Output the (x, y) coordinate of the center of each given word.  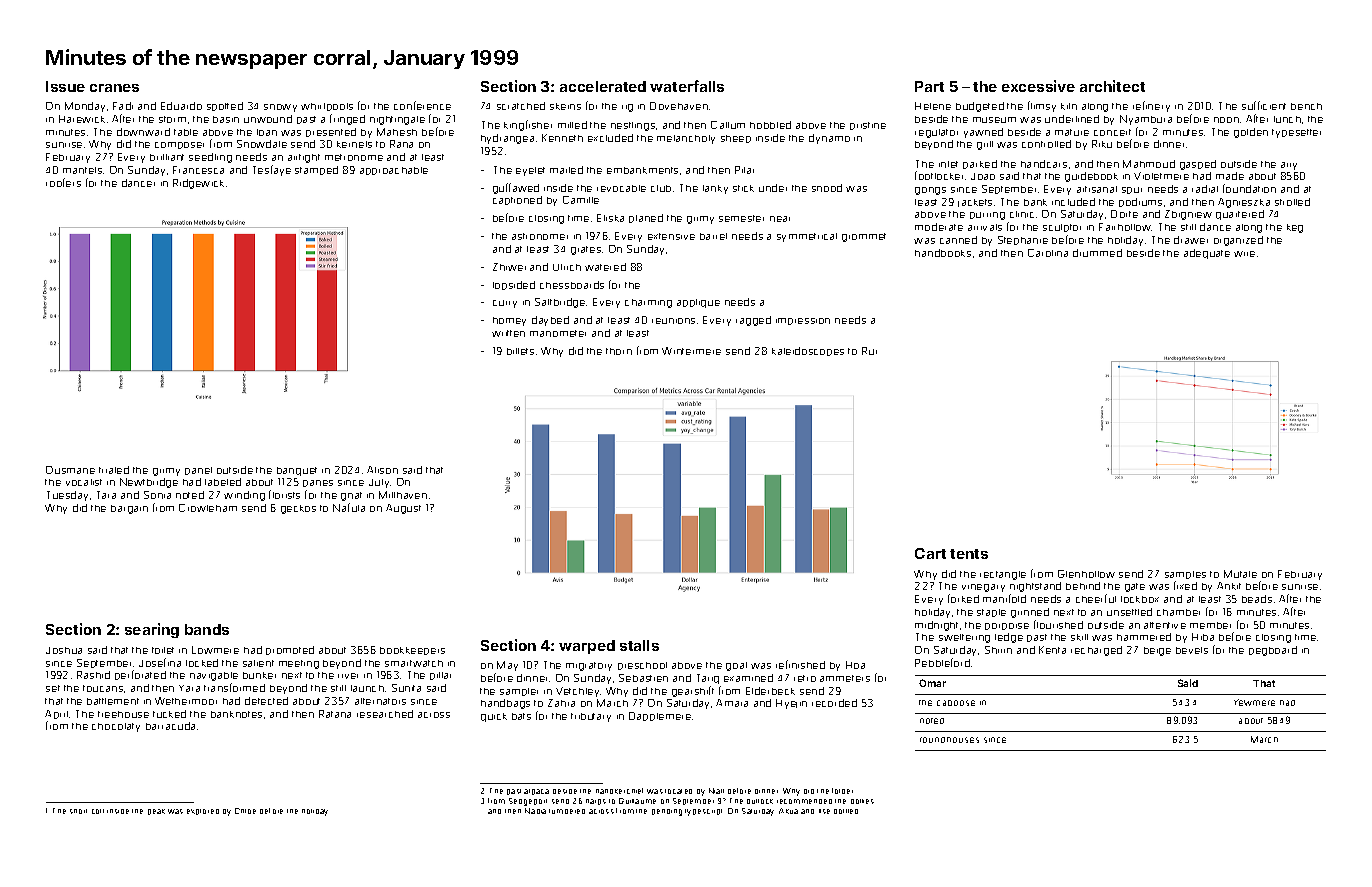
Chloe (245, 811)
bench (1306, 106)
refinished (800, 664)
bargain (129, 509)
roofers (63, 182)
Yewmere (1254, 702)
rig (627, 108)
